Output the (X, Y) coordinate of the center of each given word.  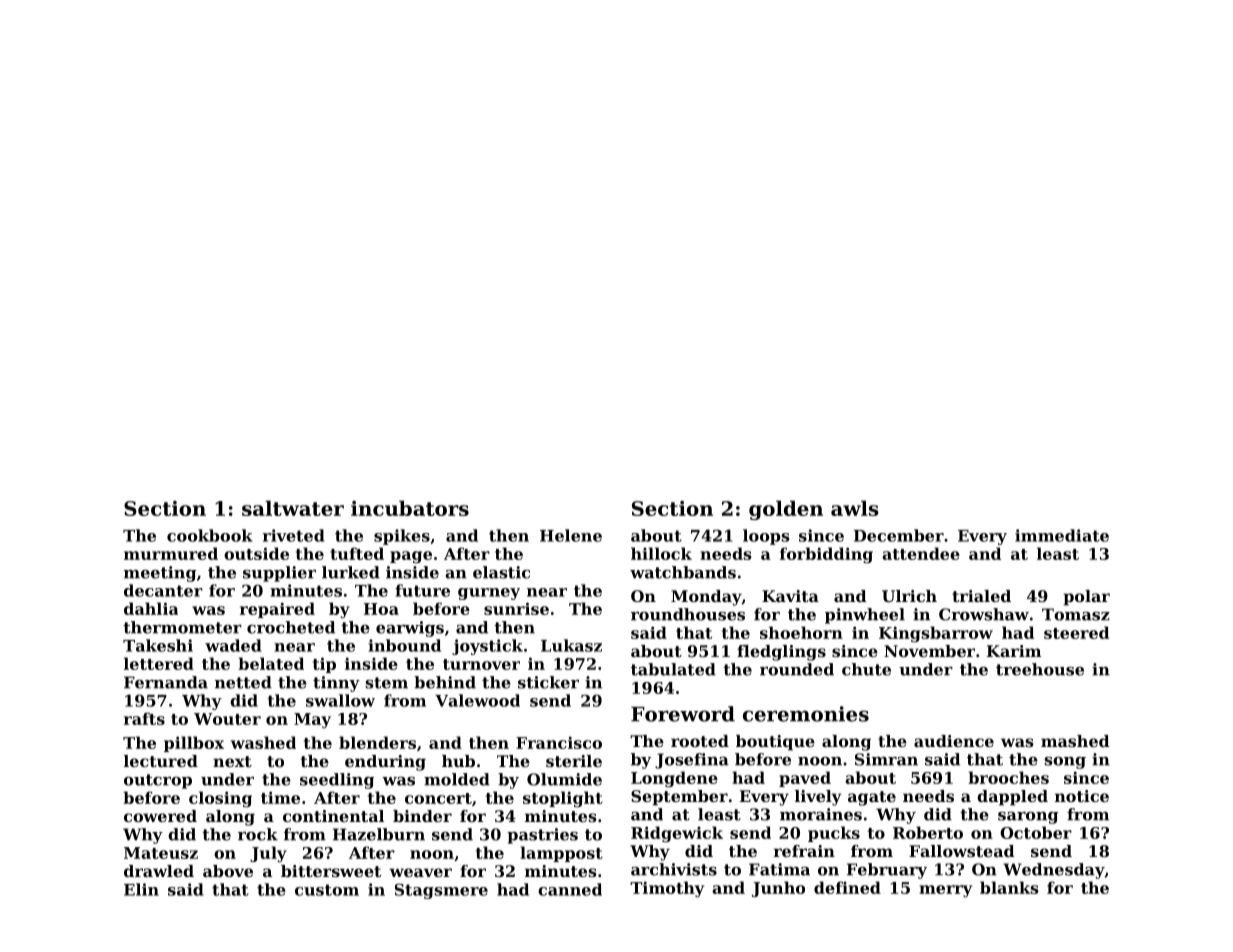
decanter (163, 590)
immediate (1062, 535)
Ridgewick (677, 834)
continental (333, 816)
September (679, 798)
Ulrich (909, 596)
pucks (834, 834)
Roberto (928, 832)
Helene (571, 535)
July (268, 854)
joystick (487, 647)
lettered (159, 663)
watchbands (683, 572)
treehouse (1040, 669)
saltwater (293, 508)
